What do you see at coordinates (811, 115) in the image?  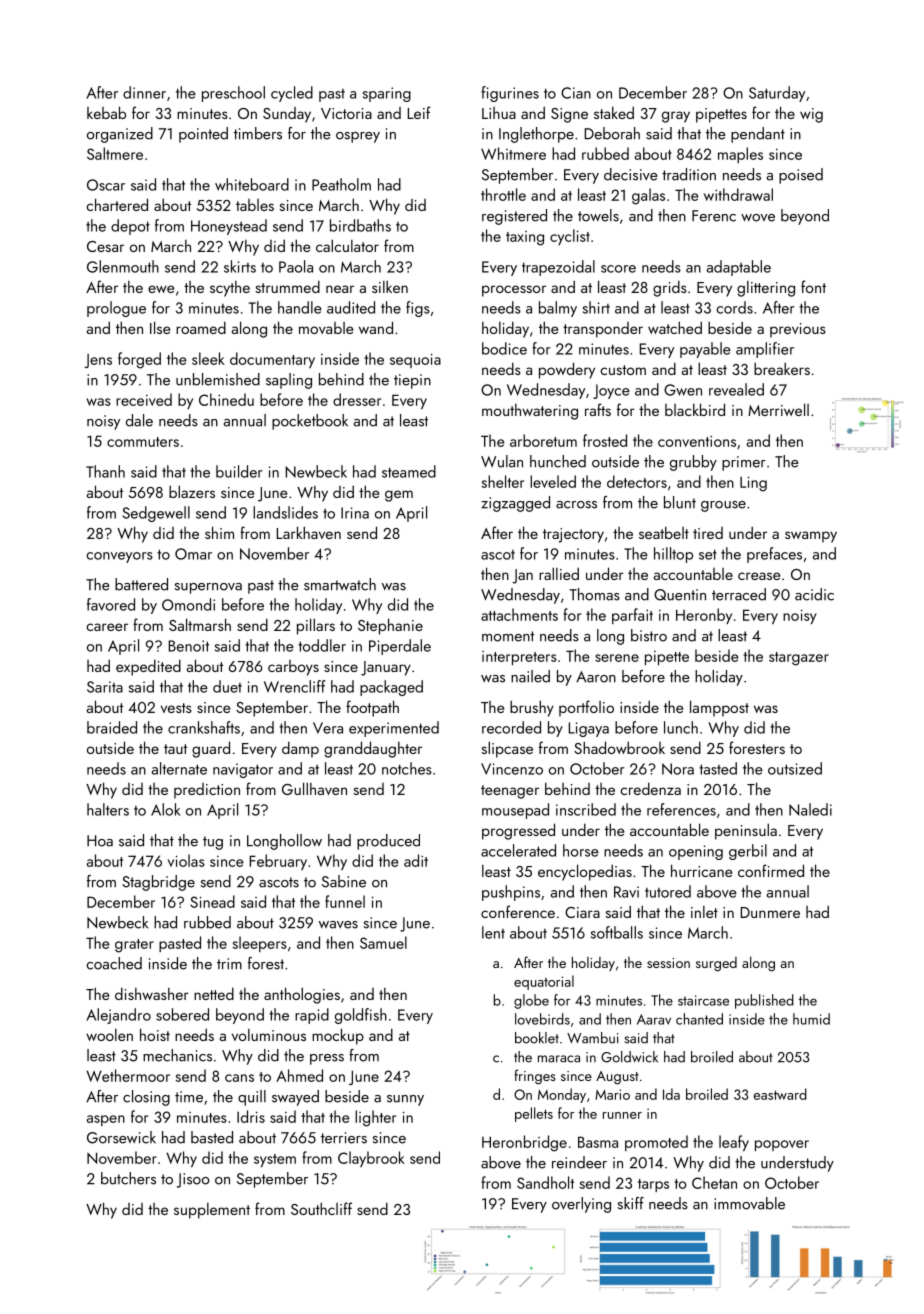 I see `wig` at bounding box center [811, 115].
